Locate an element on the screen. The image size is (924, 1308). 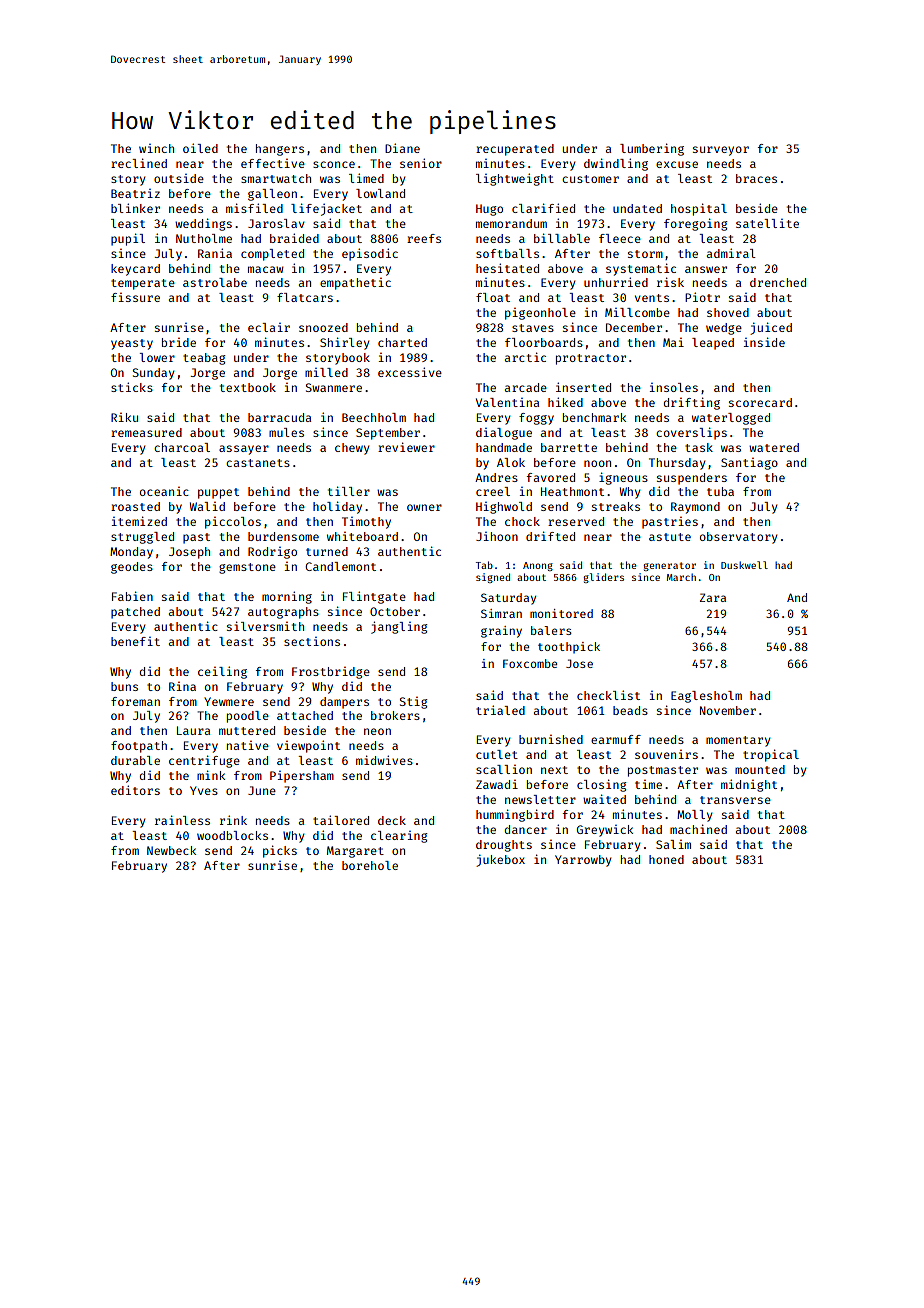
rink is located at coordinates (233, 820).
